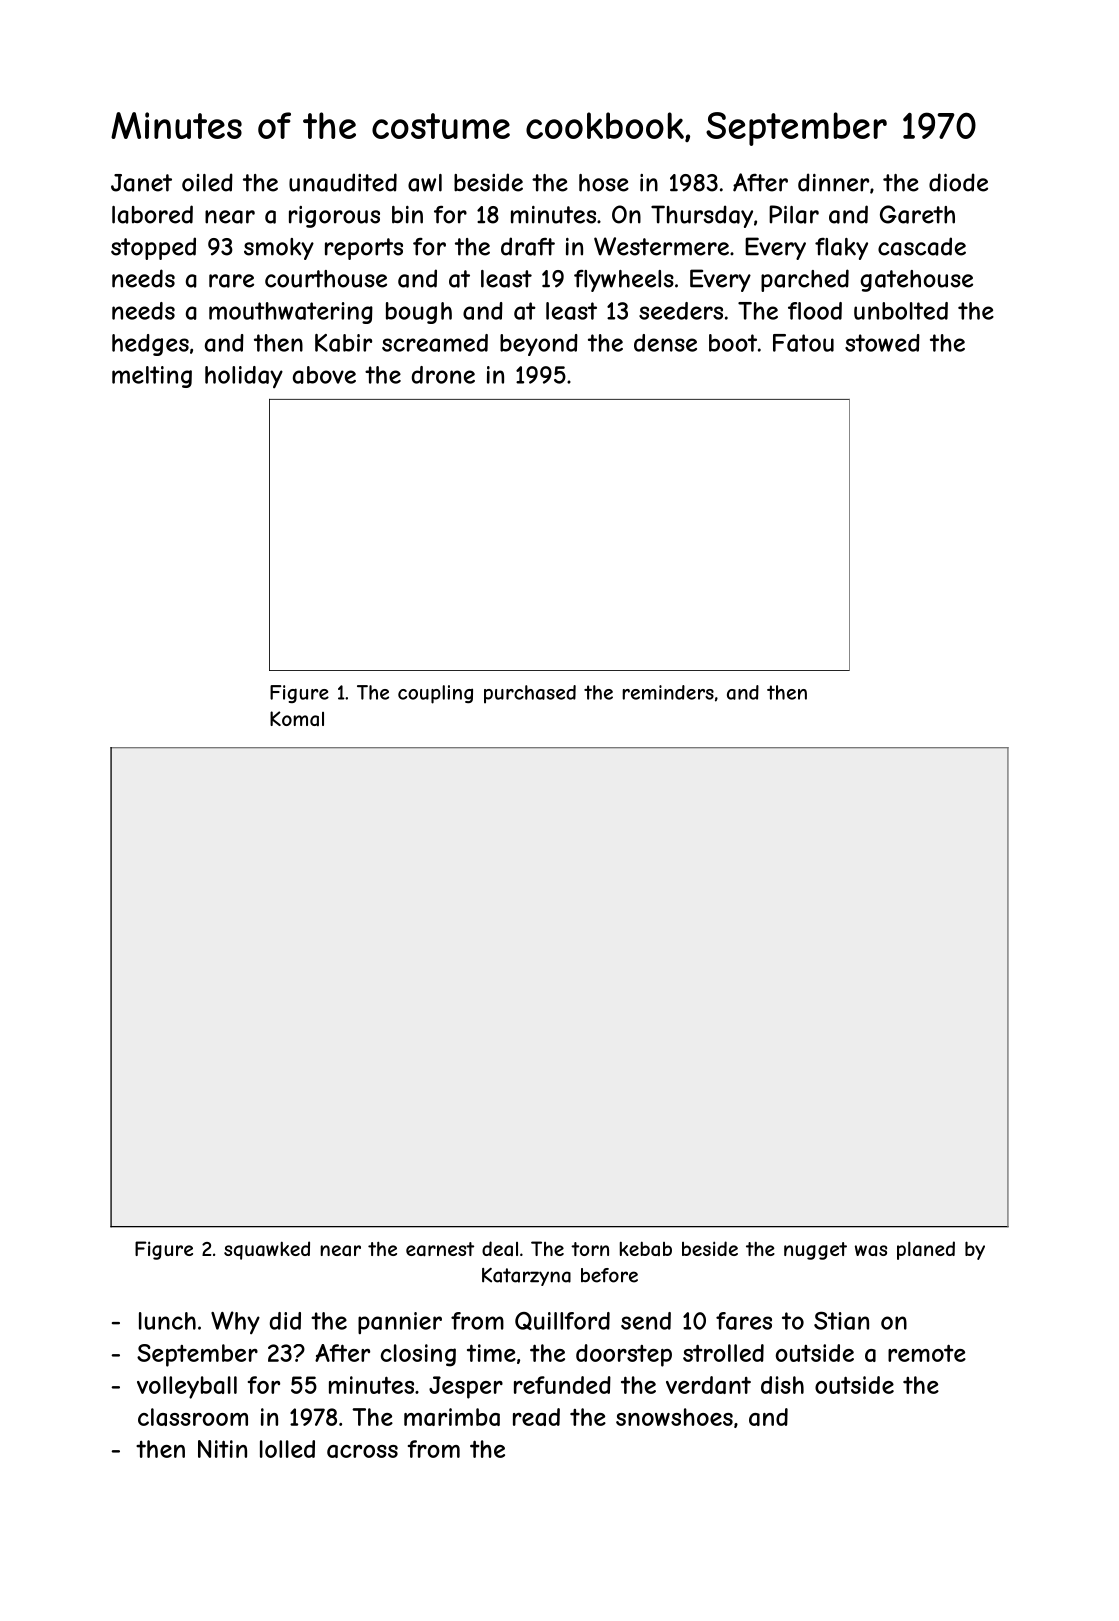  Describe the element at coordinates (916, 281) in the page. I see `gatehouse` at that location.
